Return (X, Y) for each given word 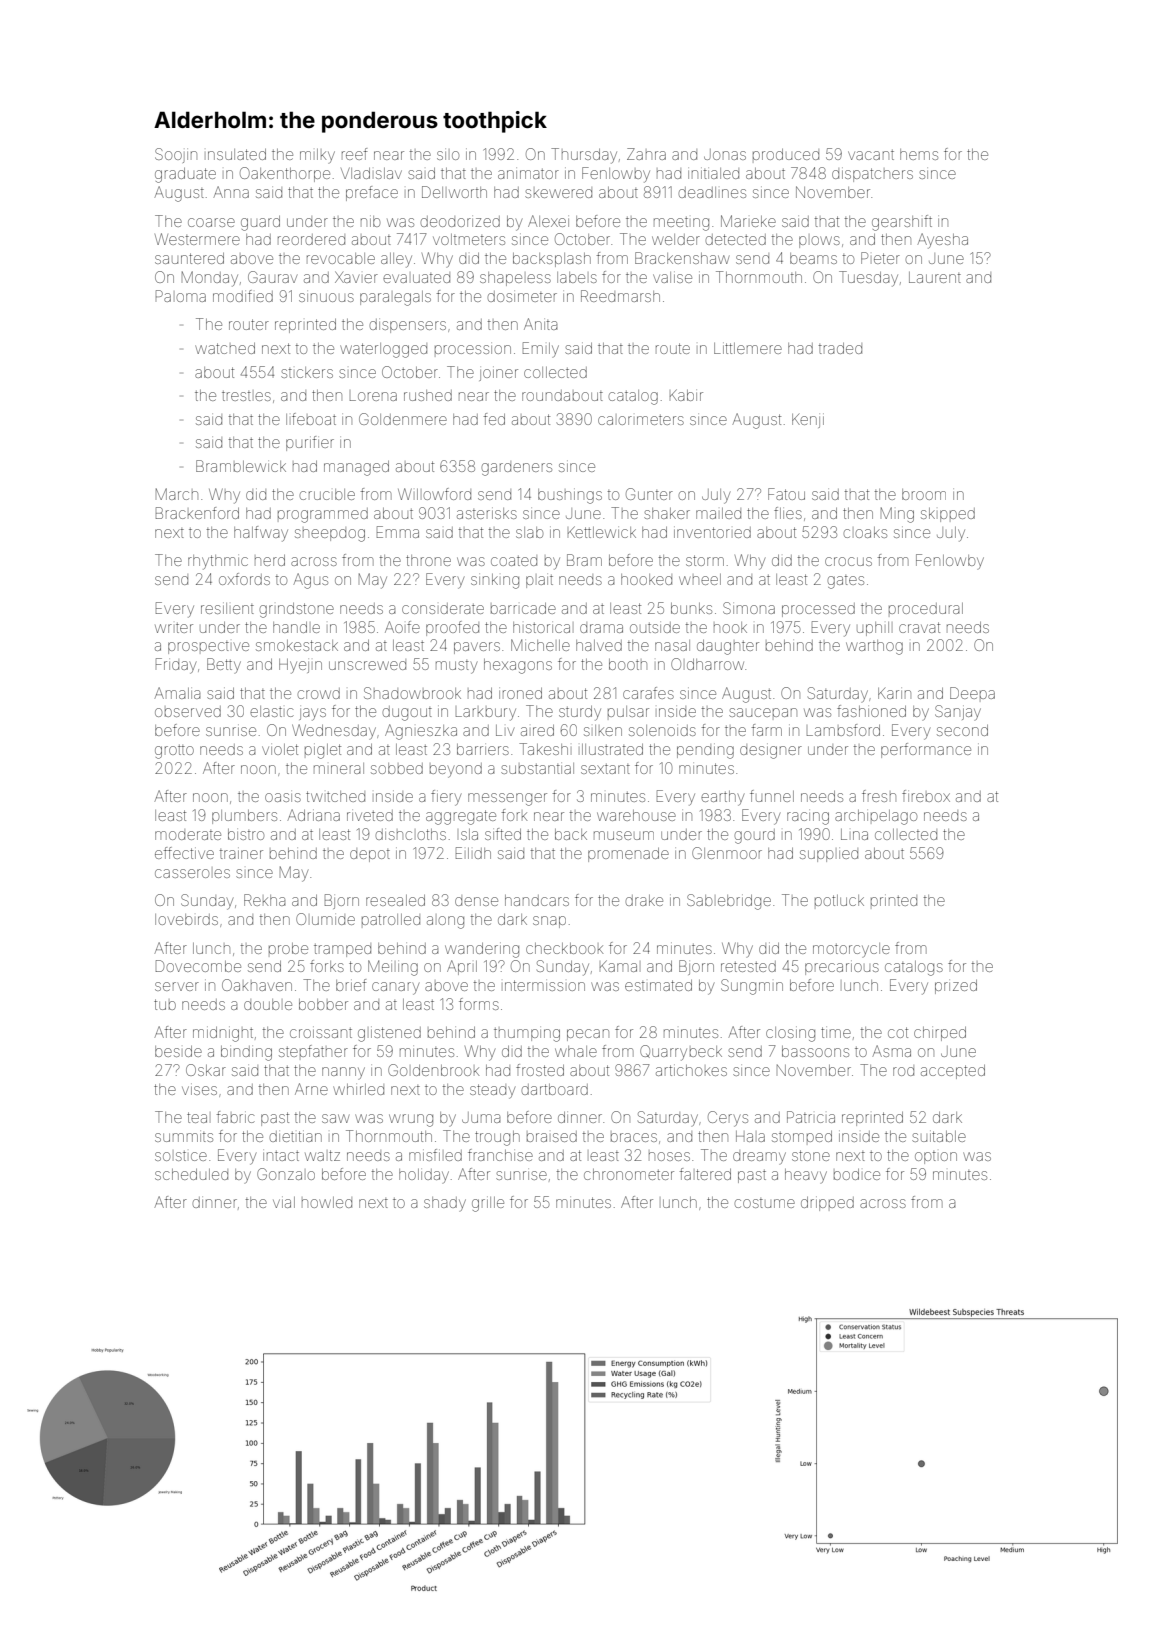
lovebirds (186, 919)
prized (956, 987)
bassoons (815, 1051)
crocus (848, 561)
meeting (681, 224)
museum (624, 835)
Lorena (373, 396)
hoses (669, 1156)
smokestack (297, 645)
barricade (523, 608)
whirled (358, 1089)
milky (317, 156)
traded (840, 348)
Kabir (686, 395)
